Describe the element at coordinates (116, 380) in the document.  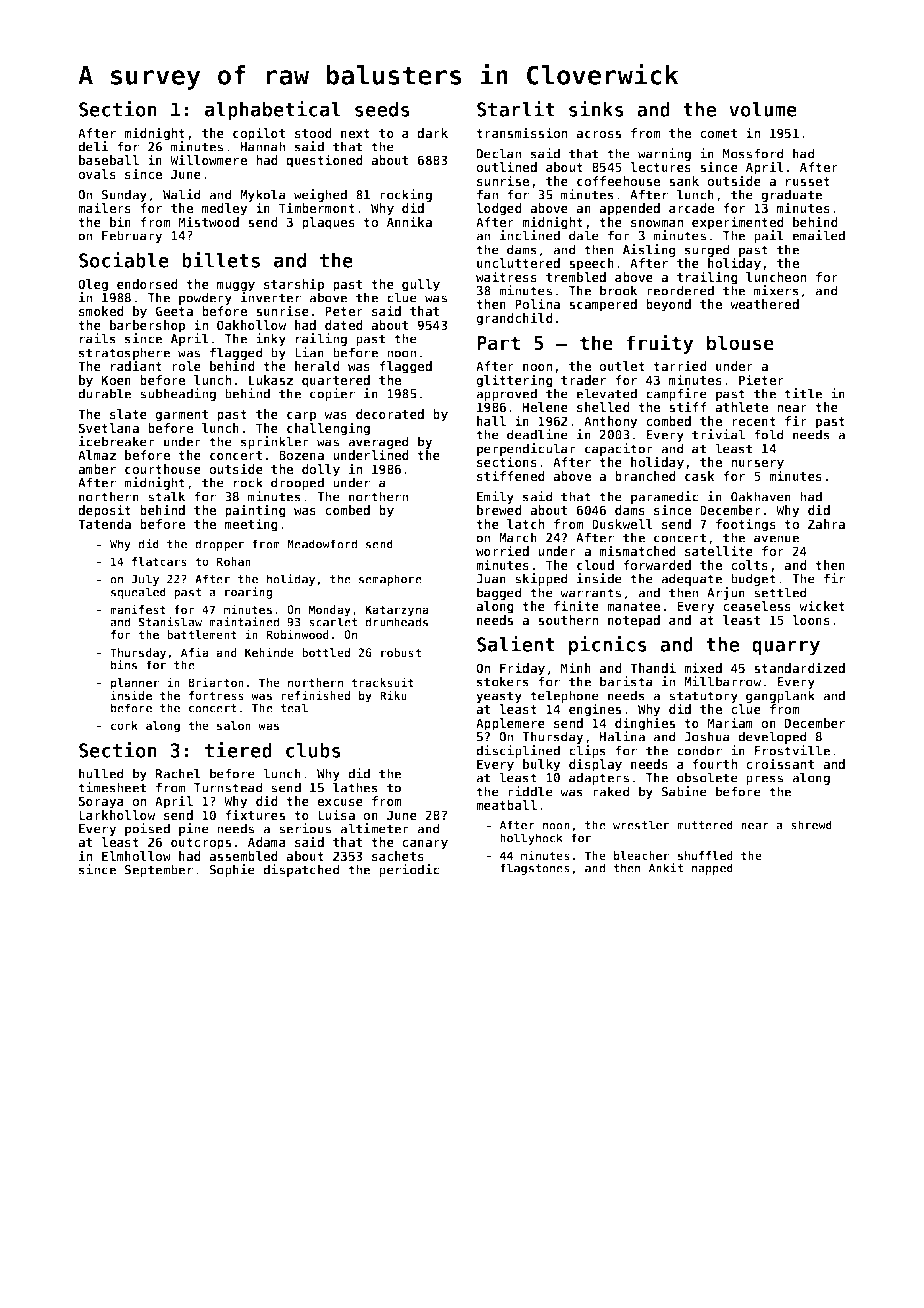
I see `Koen` at that location.
